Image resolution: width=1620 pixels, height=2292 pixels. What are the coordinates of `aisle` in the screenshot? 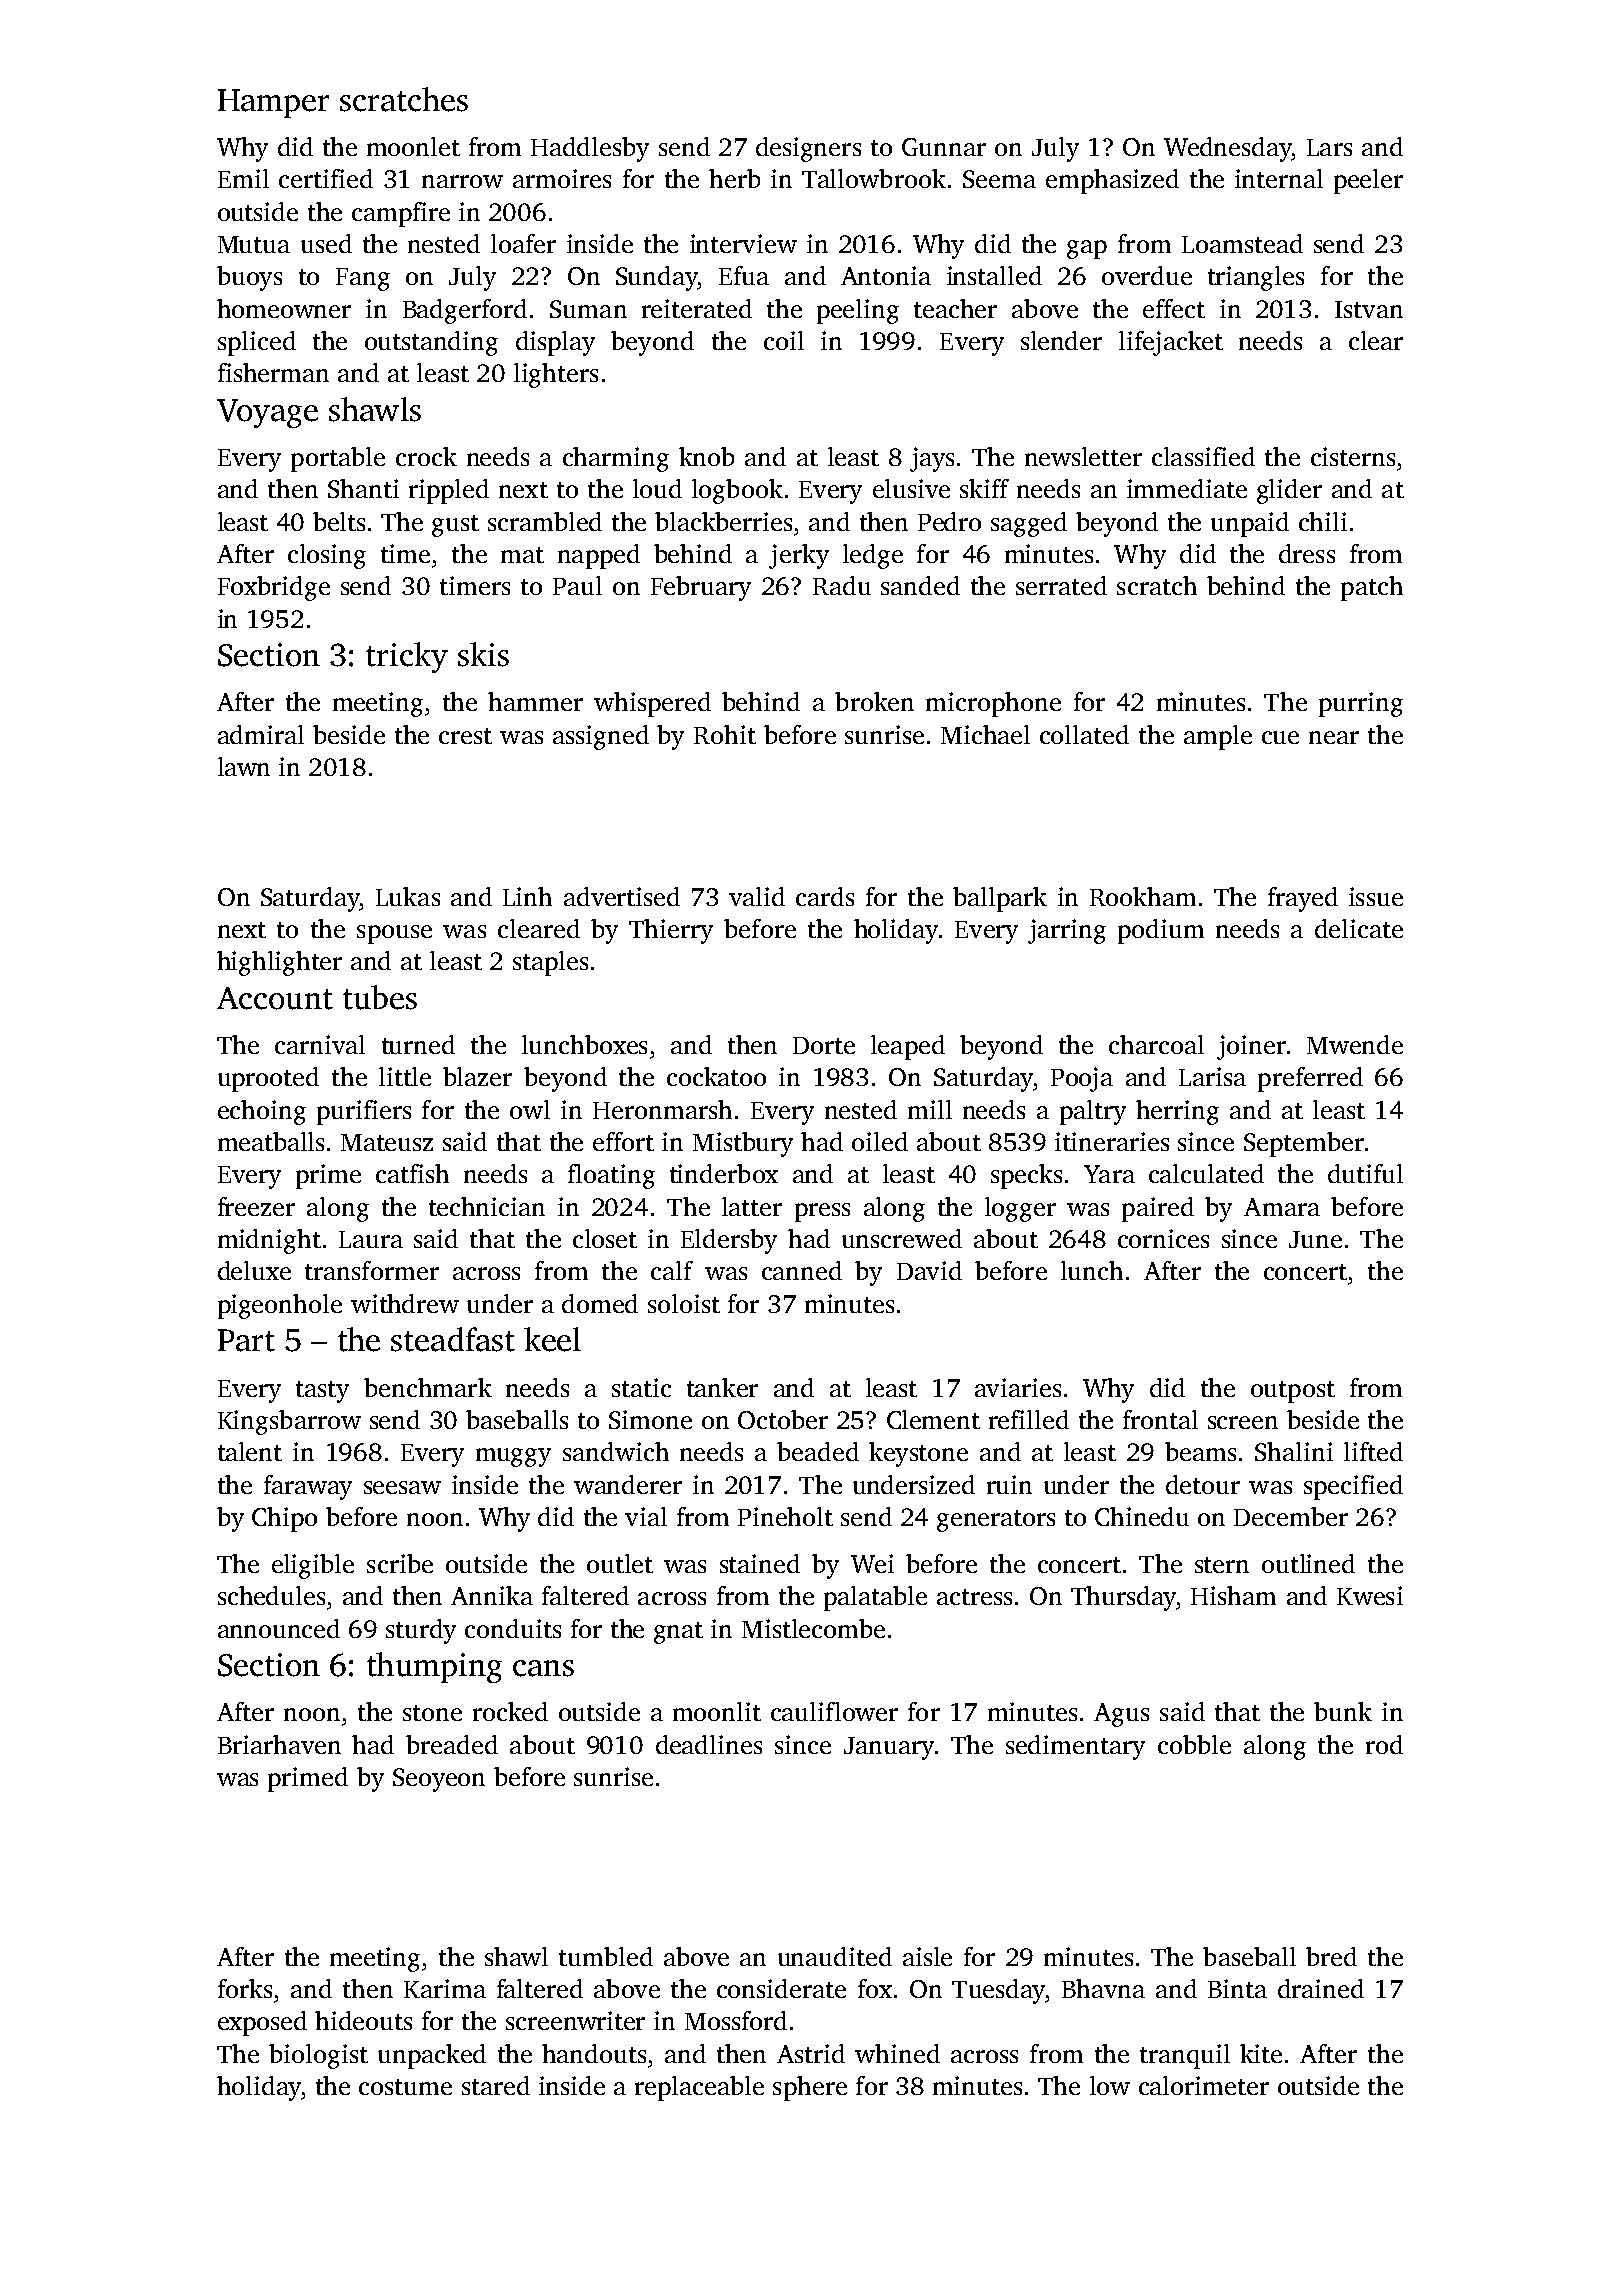 It's located at (927, 1956).
